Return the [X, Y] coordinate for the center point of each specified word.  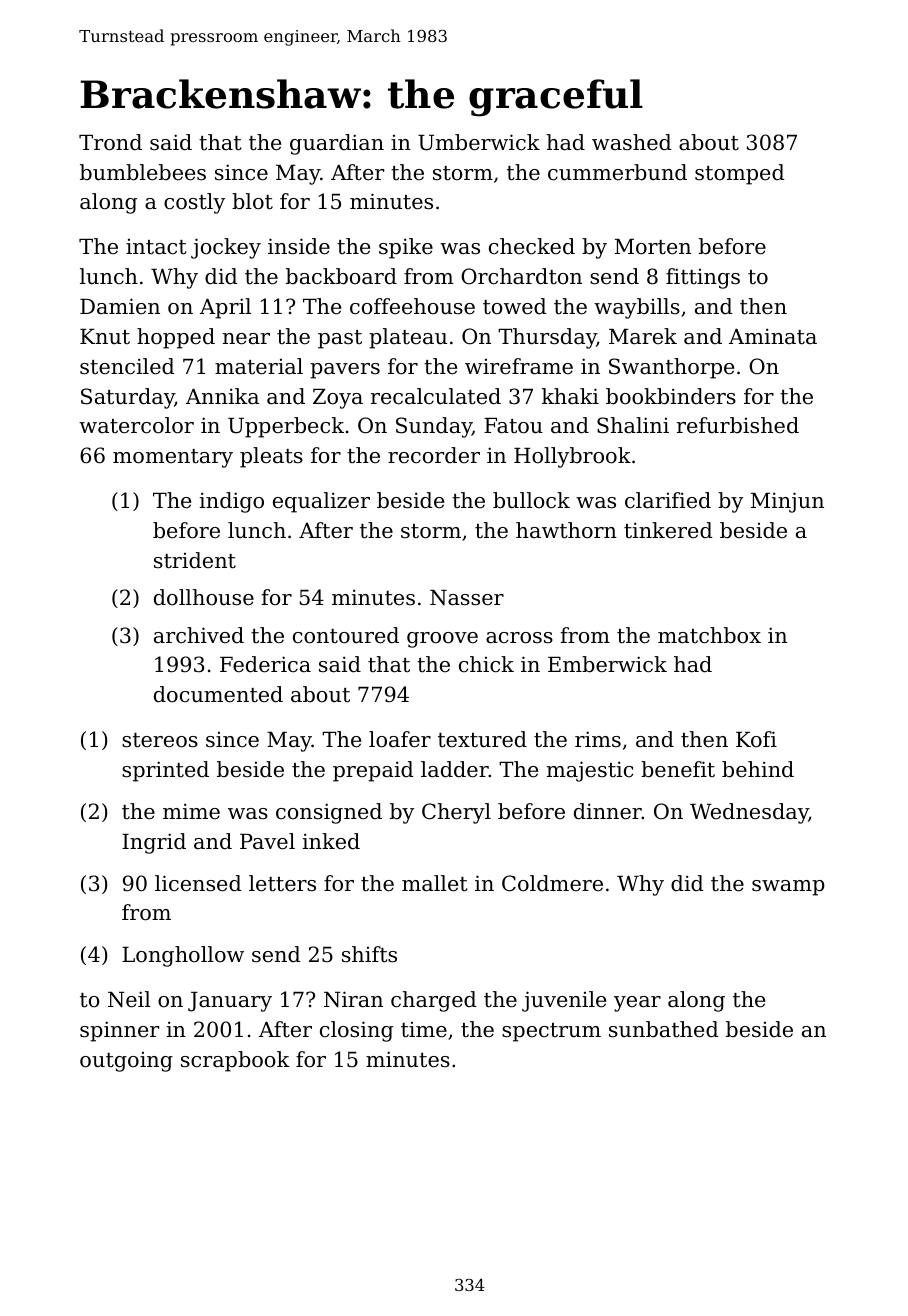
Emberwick [607, 664]
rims [598, 739]
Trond [110, 142]
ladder [455, 769]
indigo [232, 502]
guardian [337, 144]
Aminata [773, 336]
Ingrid [154, 843]
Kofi [756, 739]
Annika [222, 396]
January [230, 1002]
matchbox [709, 635]
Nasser [467, 598]
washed [632, 142]
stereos [160, 740]
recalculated [436, 396]
